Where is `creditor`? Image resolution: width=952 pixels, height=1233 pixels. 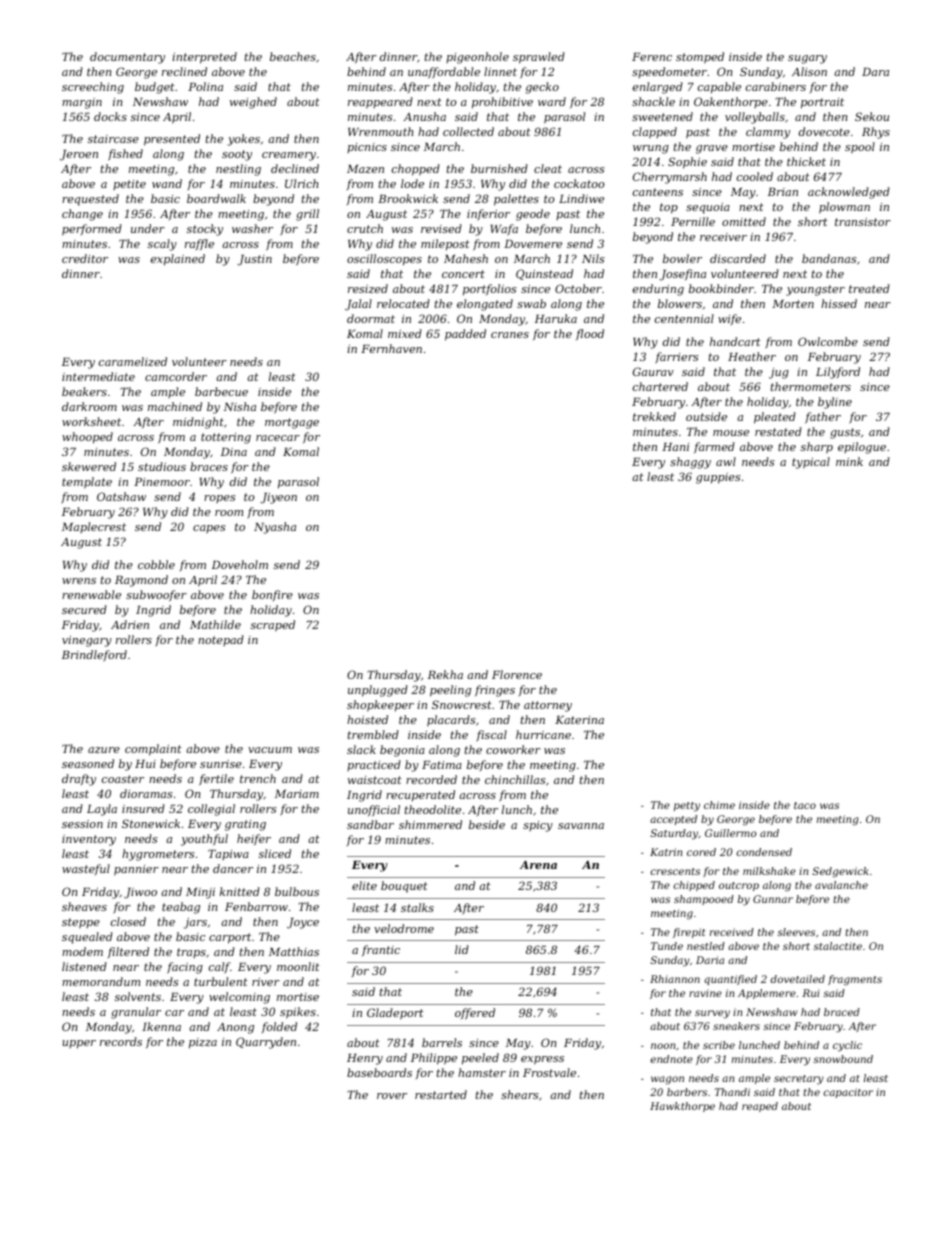 creditor is located at coordinates (85, 258).
